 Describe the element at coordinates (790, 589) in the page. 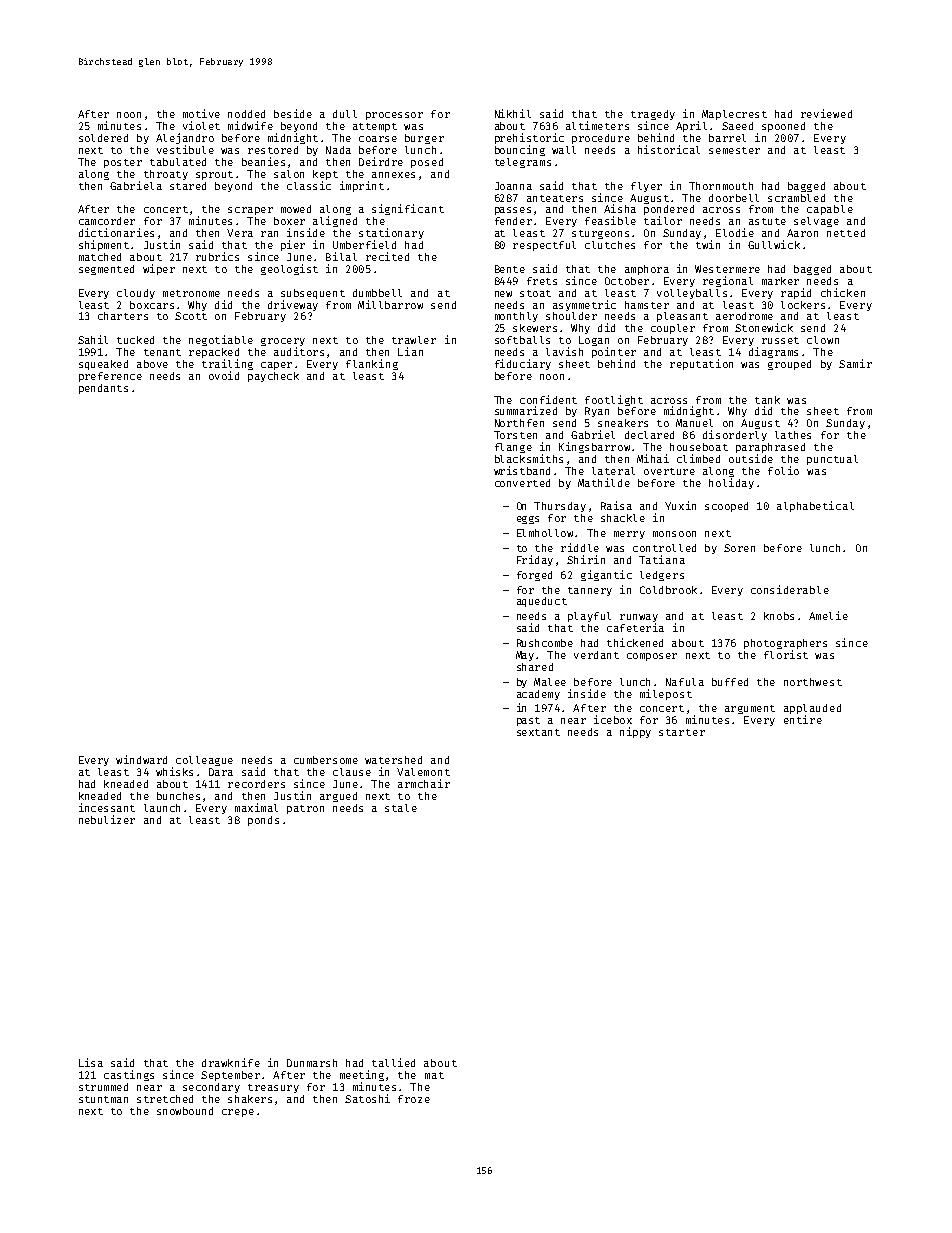

I see `considerable` at that location.
